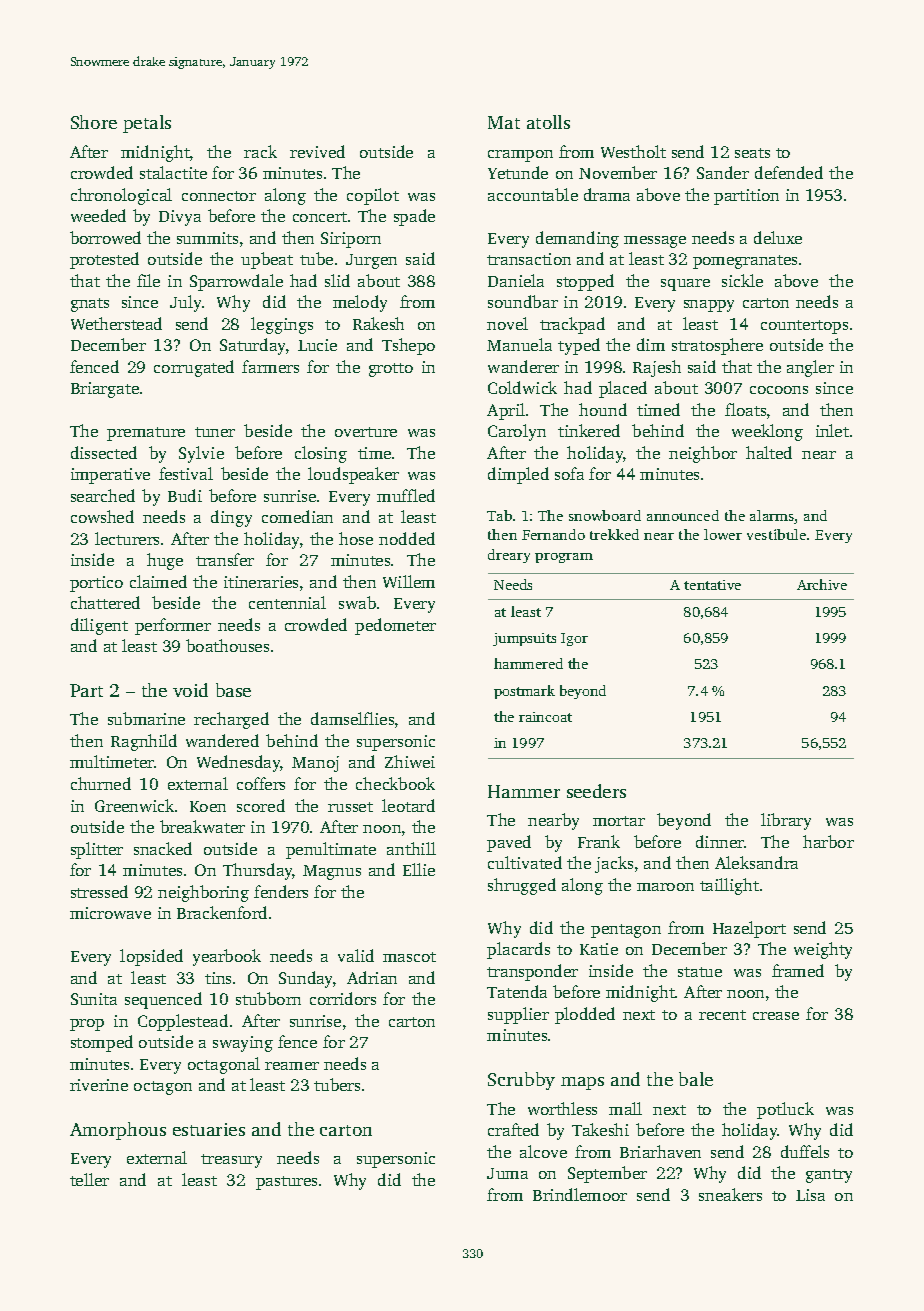 Image resolution: width=924 pixels, height=1311 pixels. What do you see at coordinates (828, 841) in the screenshot?
I see `harbor` at bounding box center [828, 841].
